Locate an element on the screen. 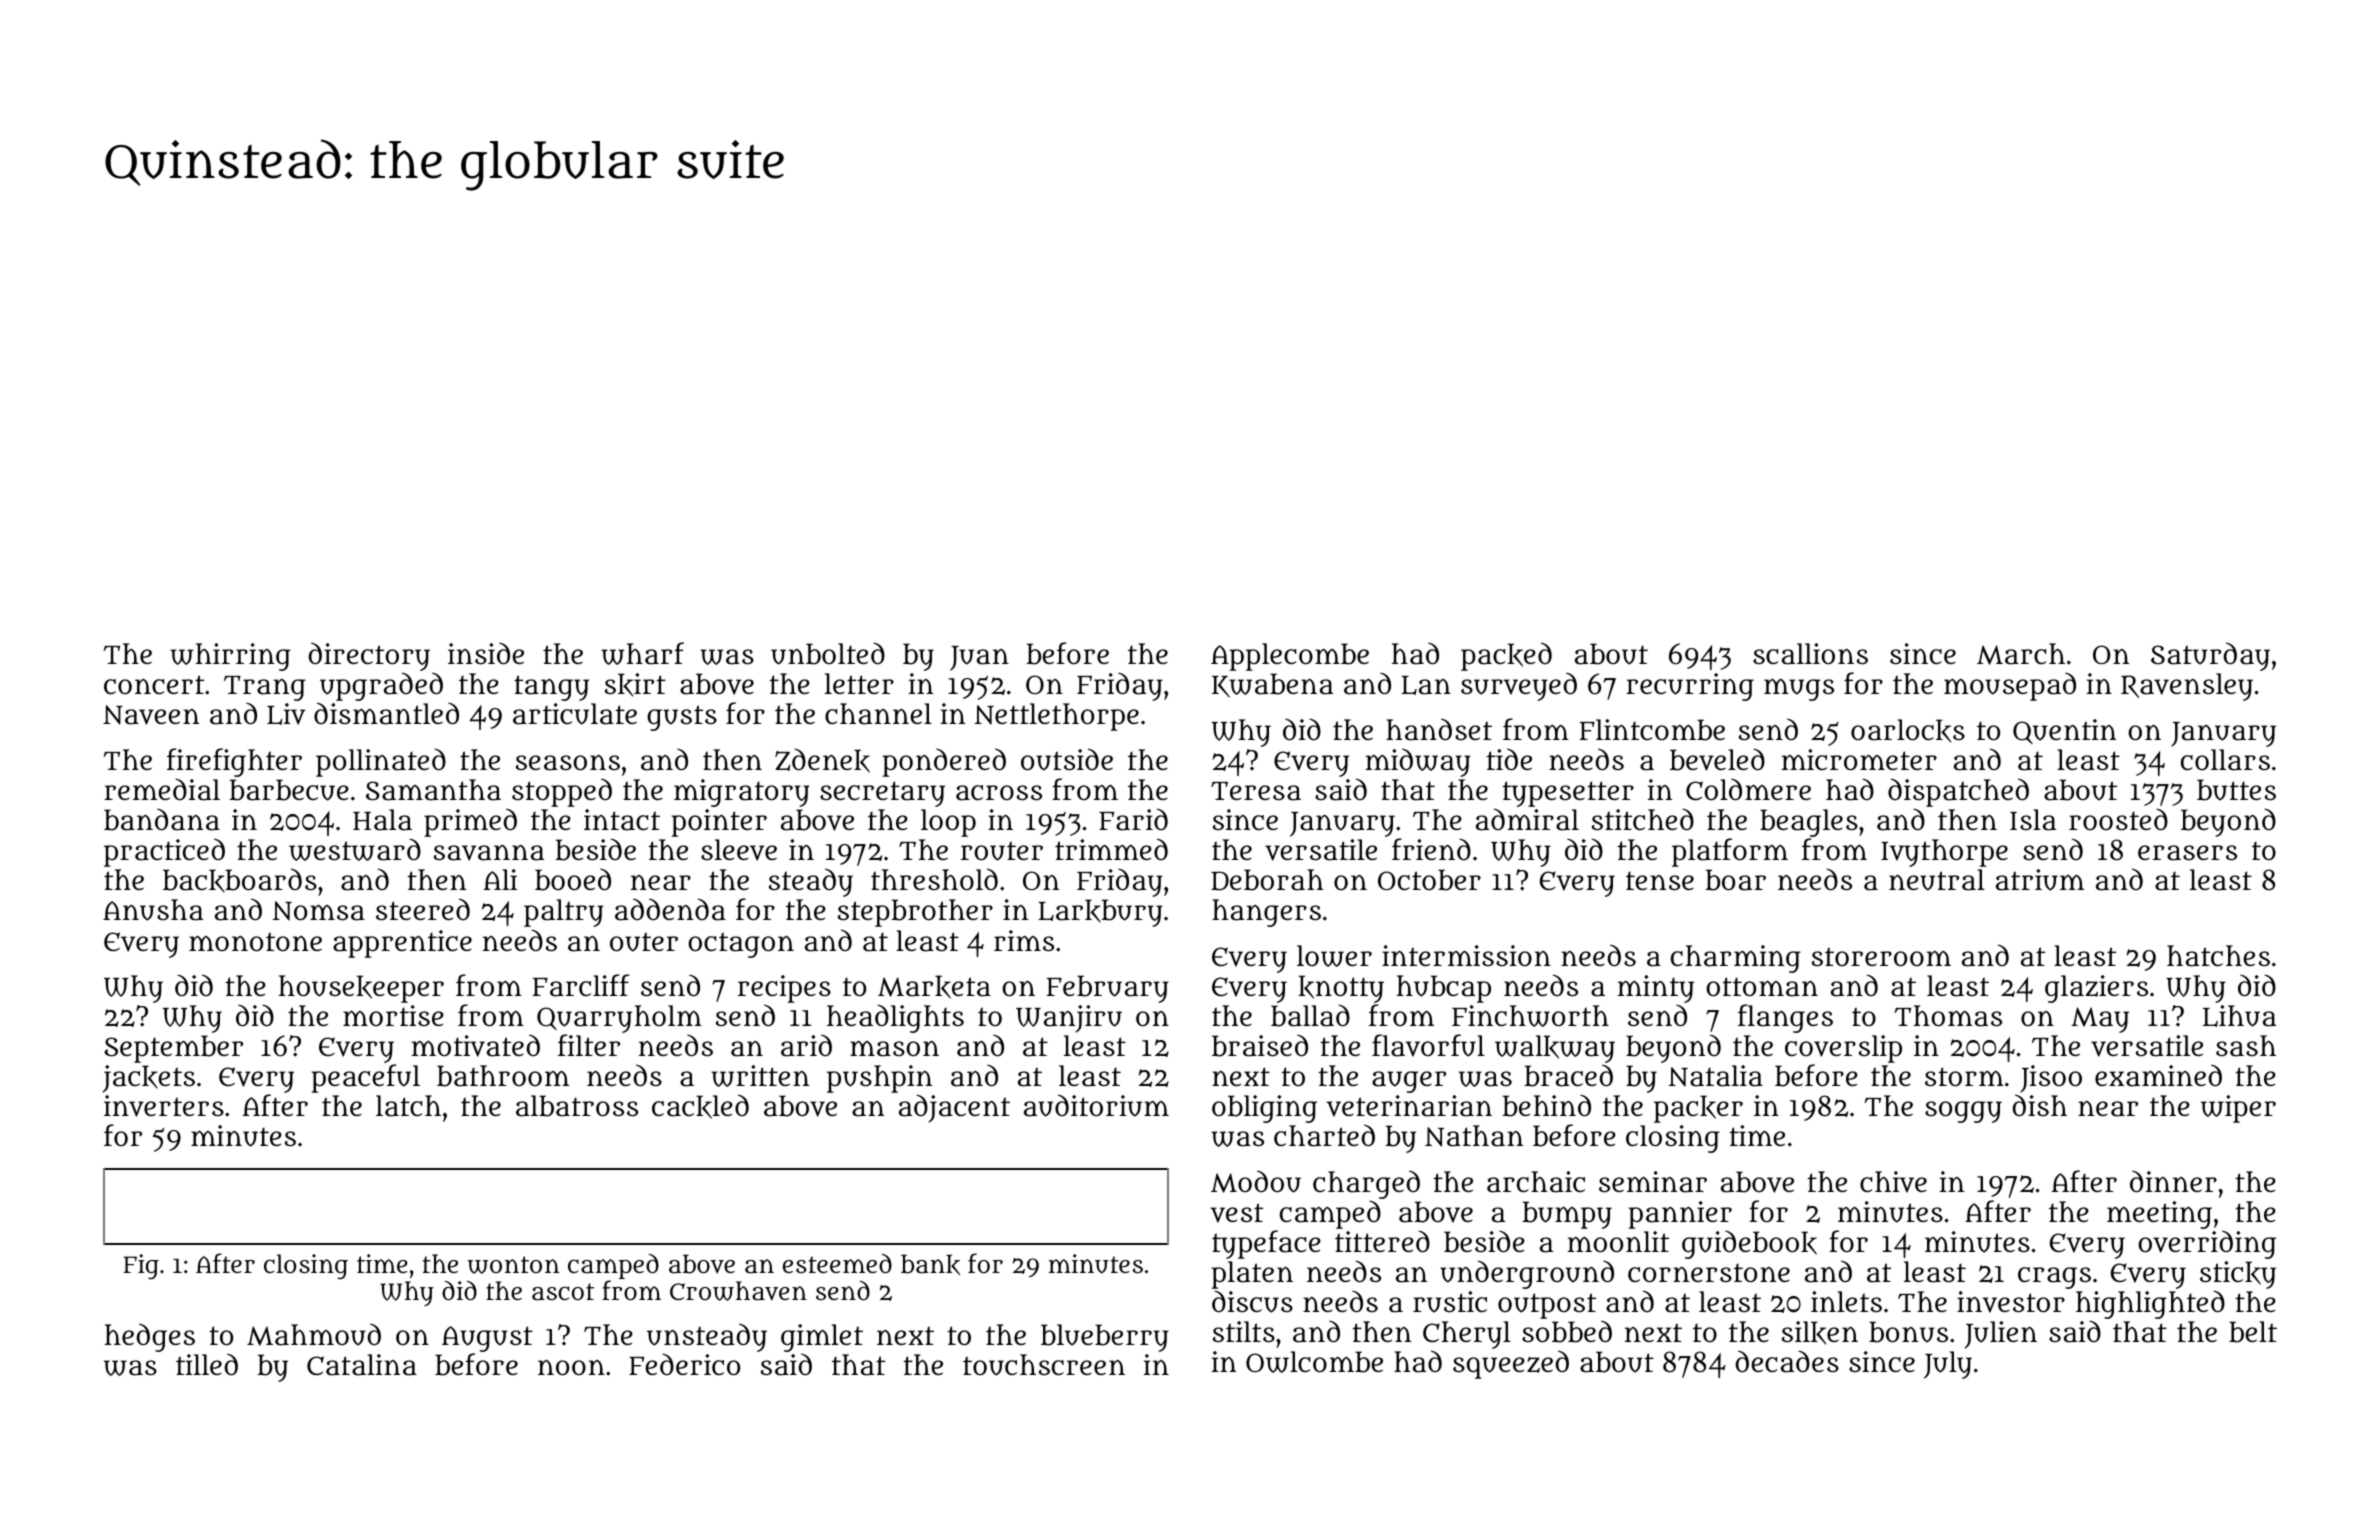  touchscreen is located at coordinates (1044, 1365).
